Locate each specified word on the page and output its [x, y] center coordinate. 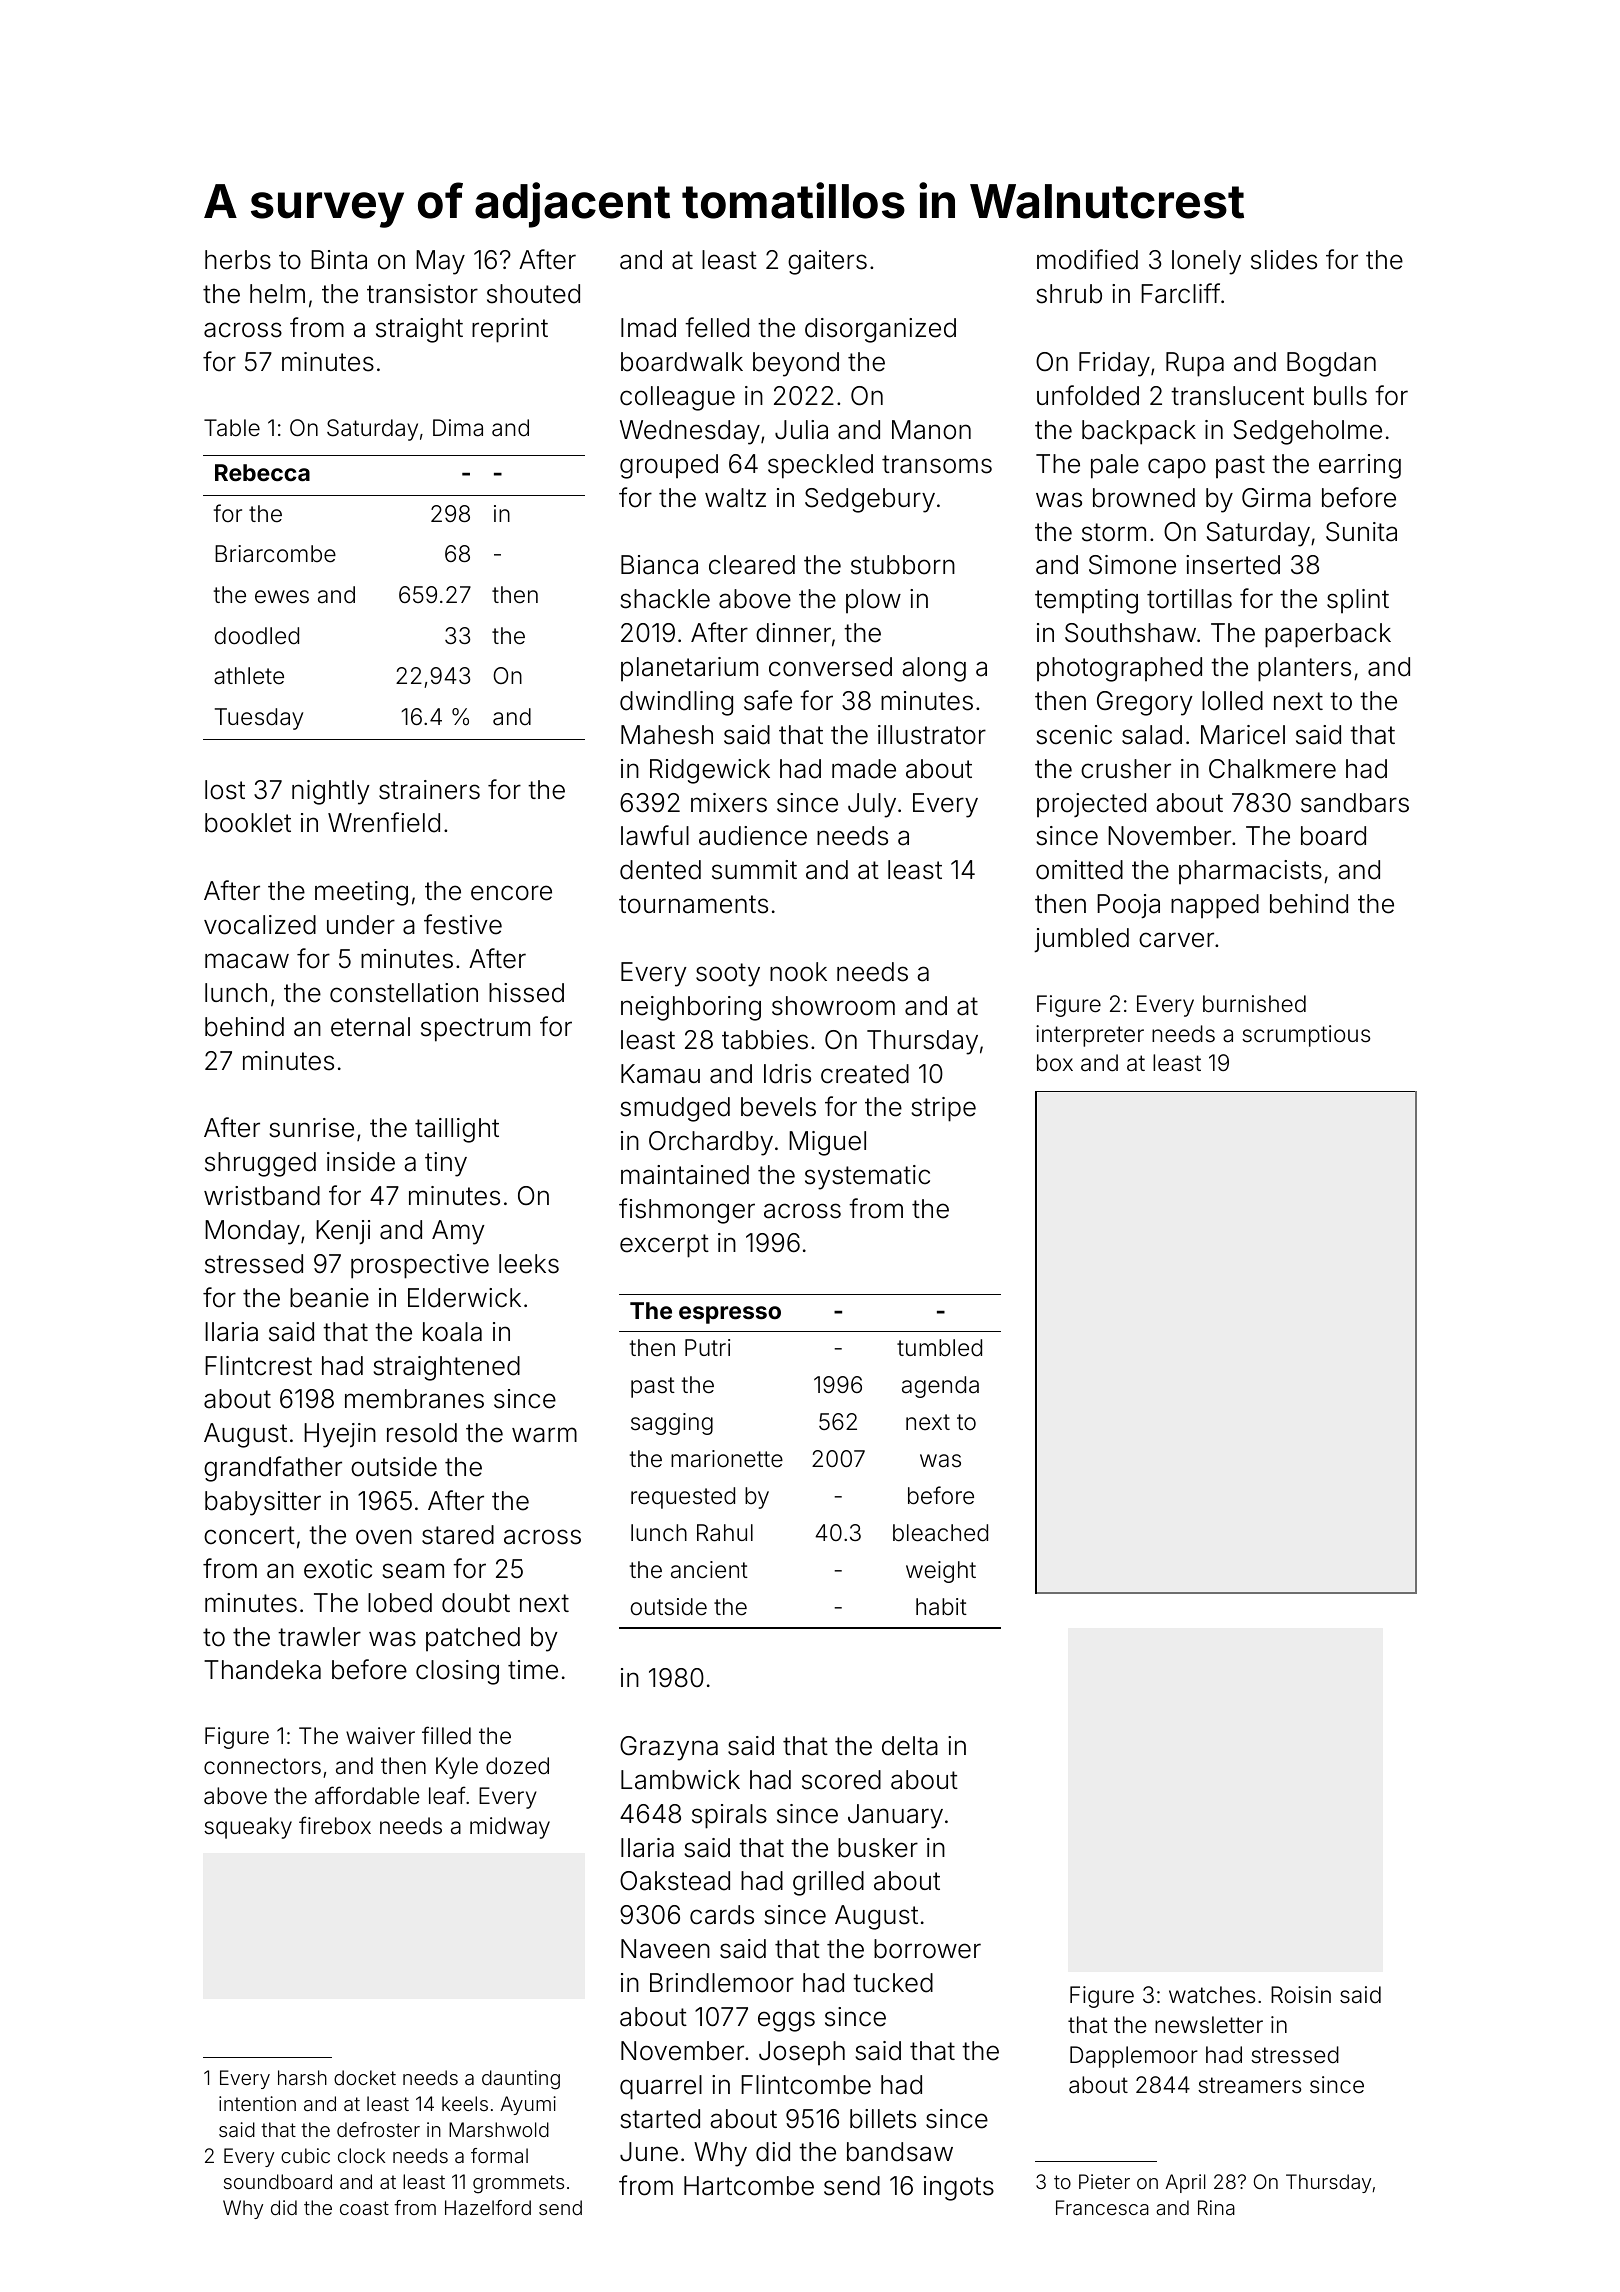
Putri [707, 1347]
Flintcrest [258, 1366]
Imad [648, 328]
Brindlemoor [722, 1983]
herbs [238, 260]
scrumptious [1306, 1036]
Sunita [1361, 532]
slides [1284, 260]
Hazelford [488, 2207]
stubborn [903, 565]
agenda [940, 1387]
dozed [517, 1766]
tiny [446, 1164]
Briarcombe [275, 554]
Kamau [660, 1074]
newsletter [1209, 2025]
